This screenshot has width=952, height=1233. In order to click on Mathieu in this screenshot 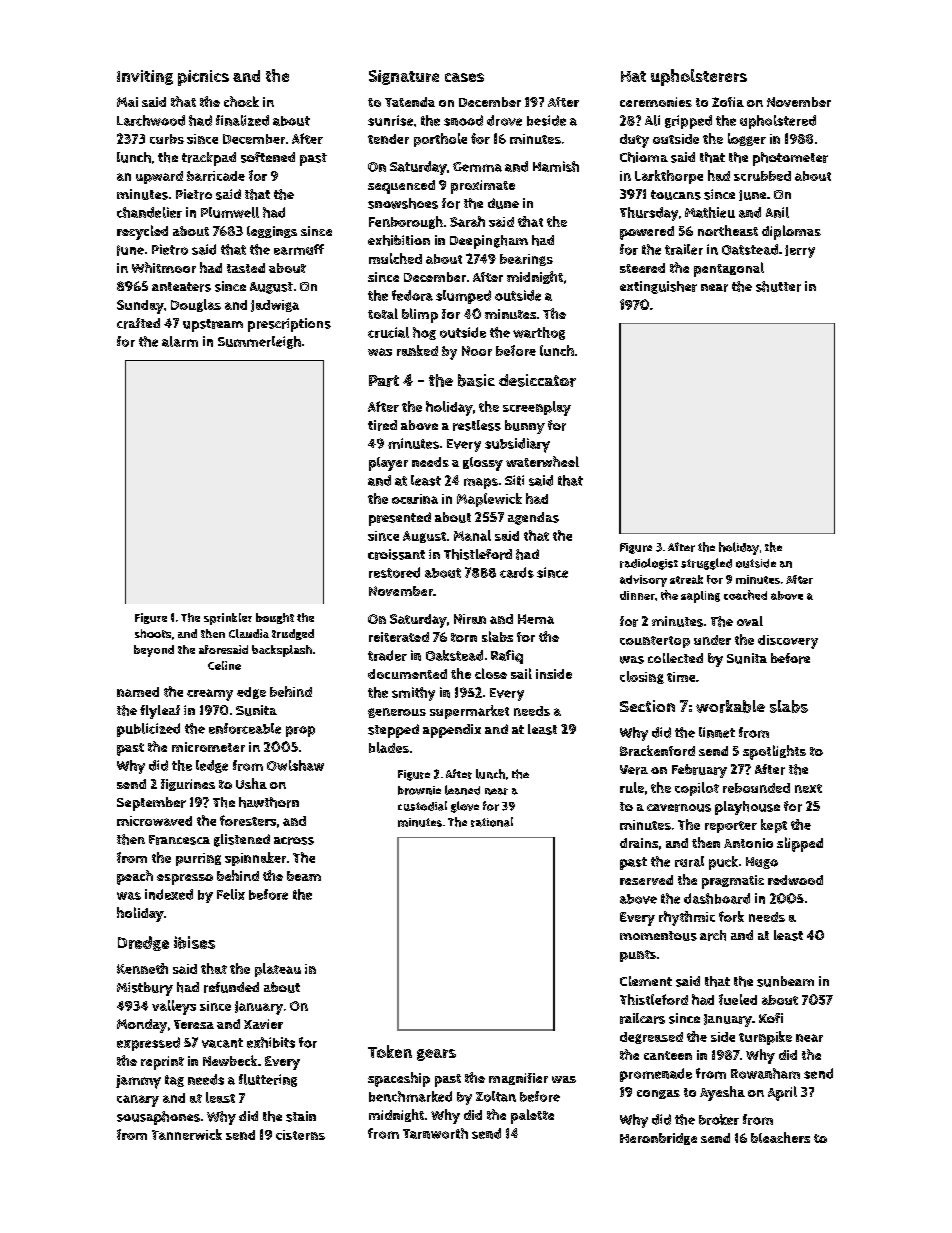, I will do `click(710, 212)`.
